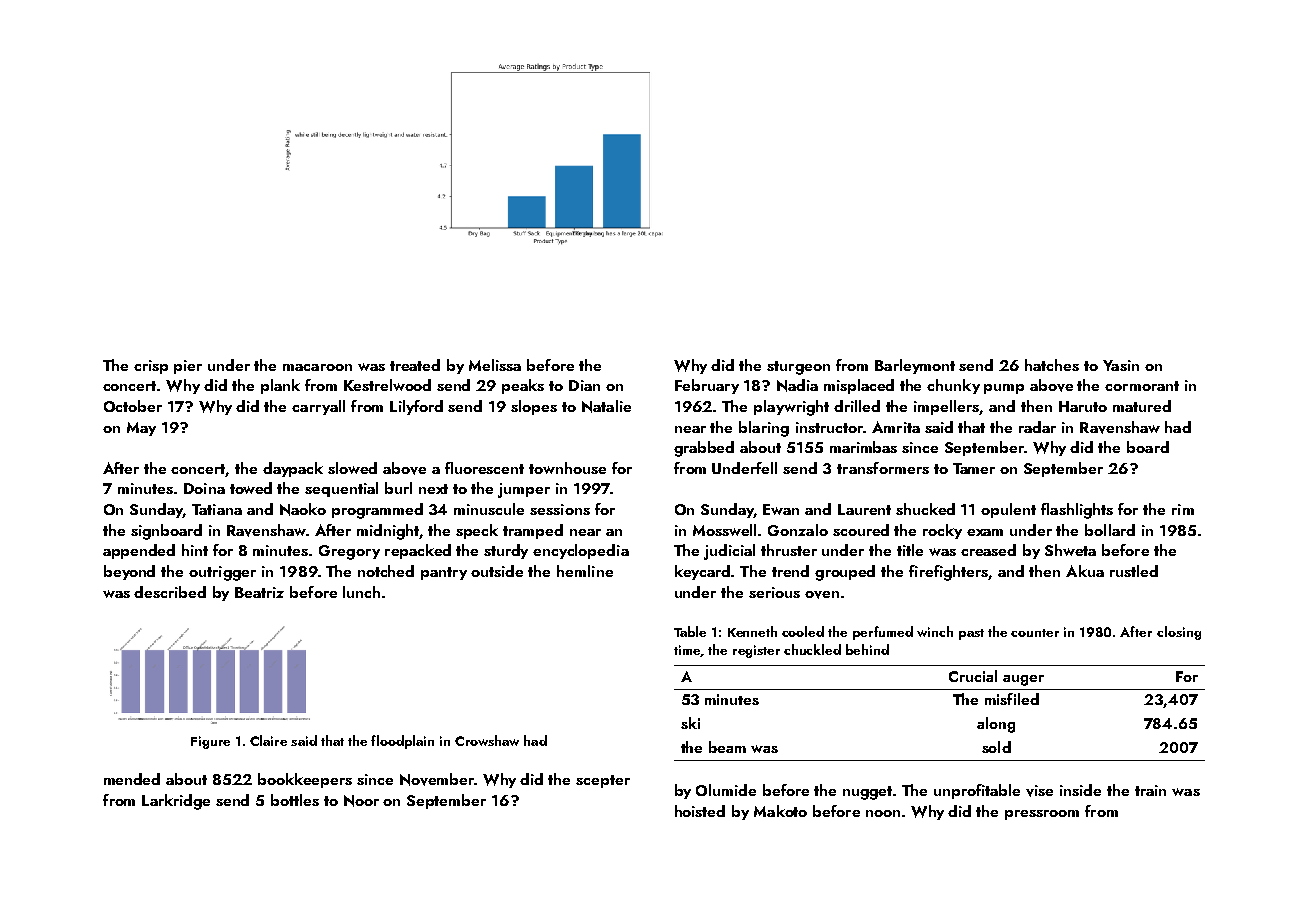 The width and height of the screenshot is (1308, 924). Describe the element at coordinates (752, 631) in the screenshot. I see `Kenneth` at that location.
